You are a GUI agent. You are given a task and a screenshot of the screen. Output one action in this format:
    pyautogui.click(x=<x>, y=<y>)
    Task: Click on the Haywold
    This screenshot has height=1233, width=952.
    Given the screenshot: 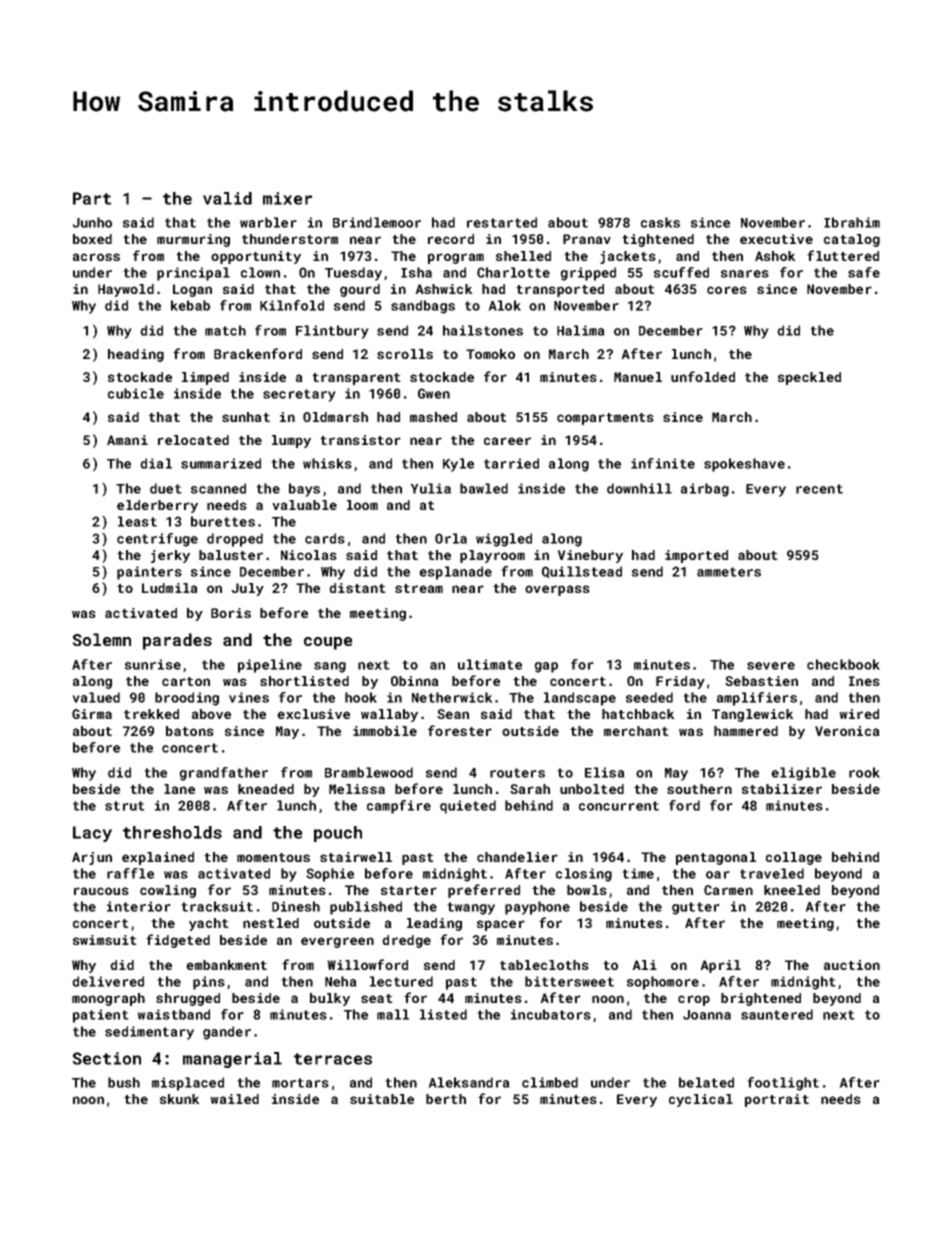 What is the action you would take?
    pyautogui.click(x=126, y=290)
